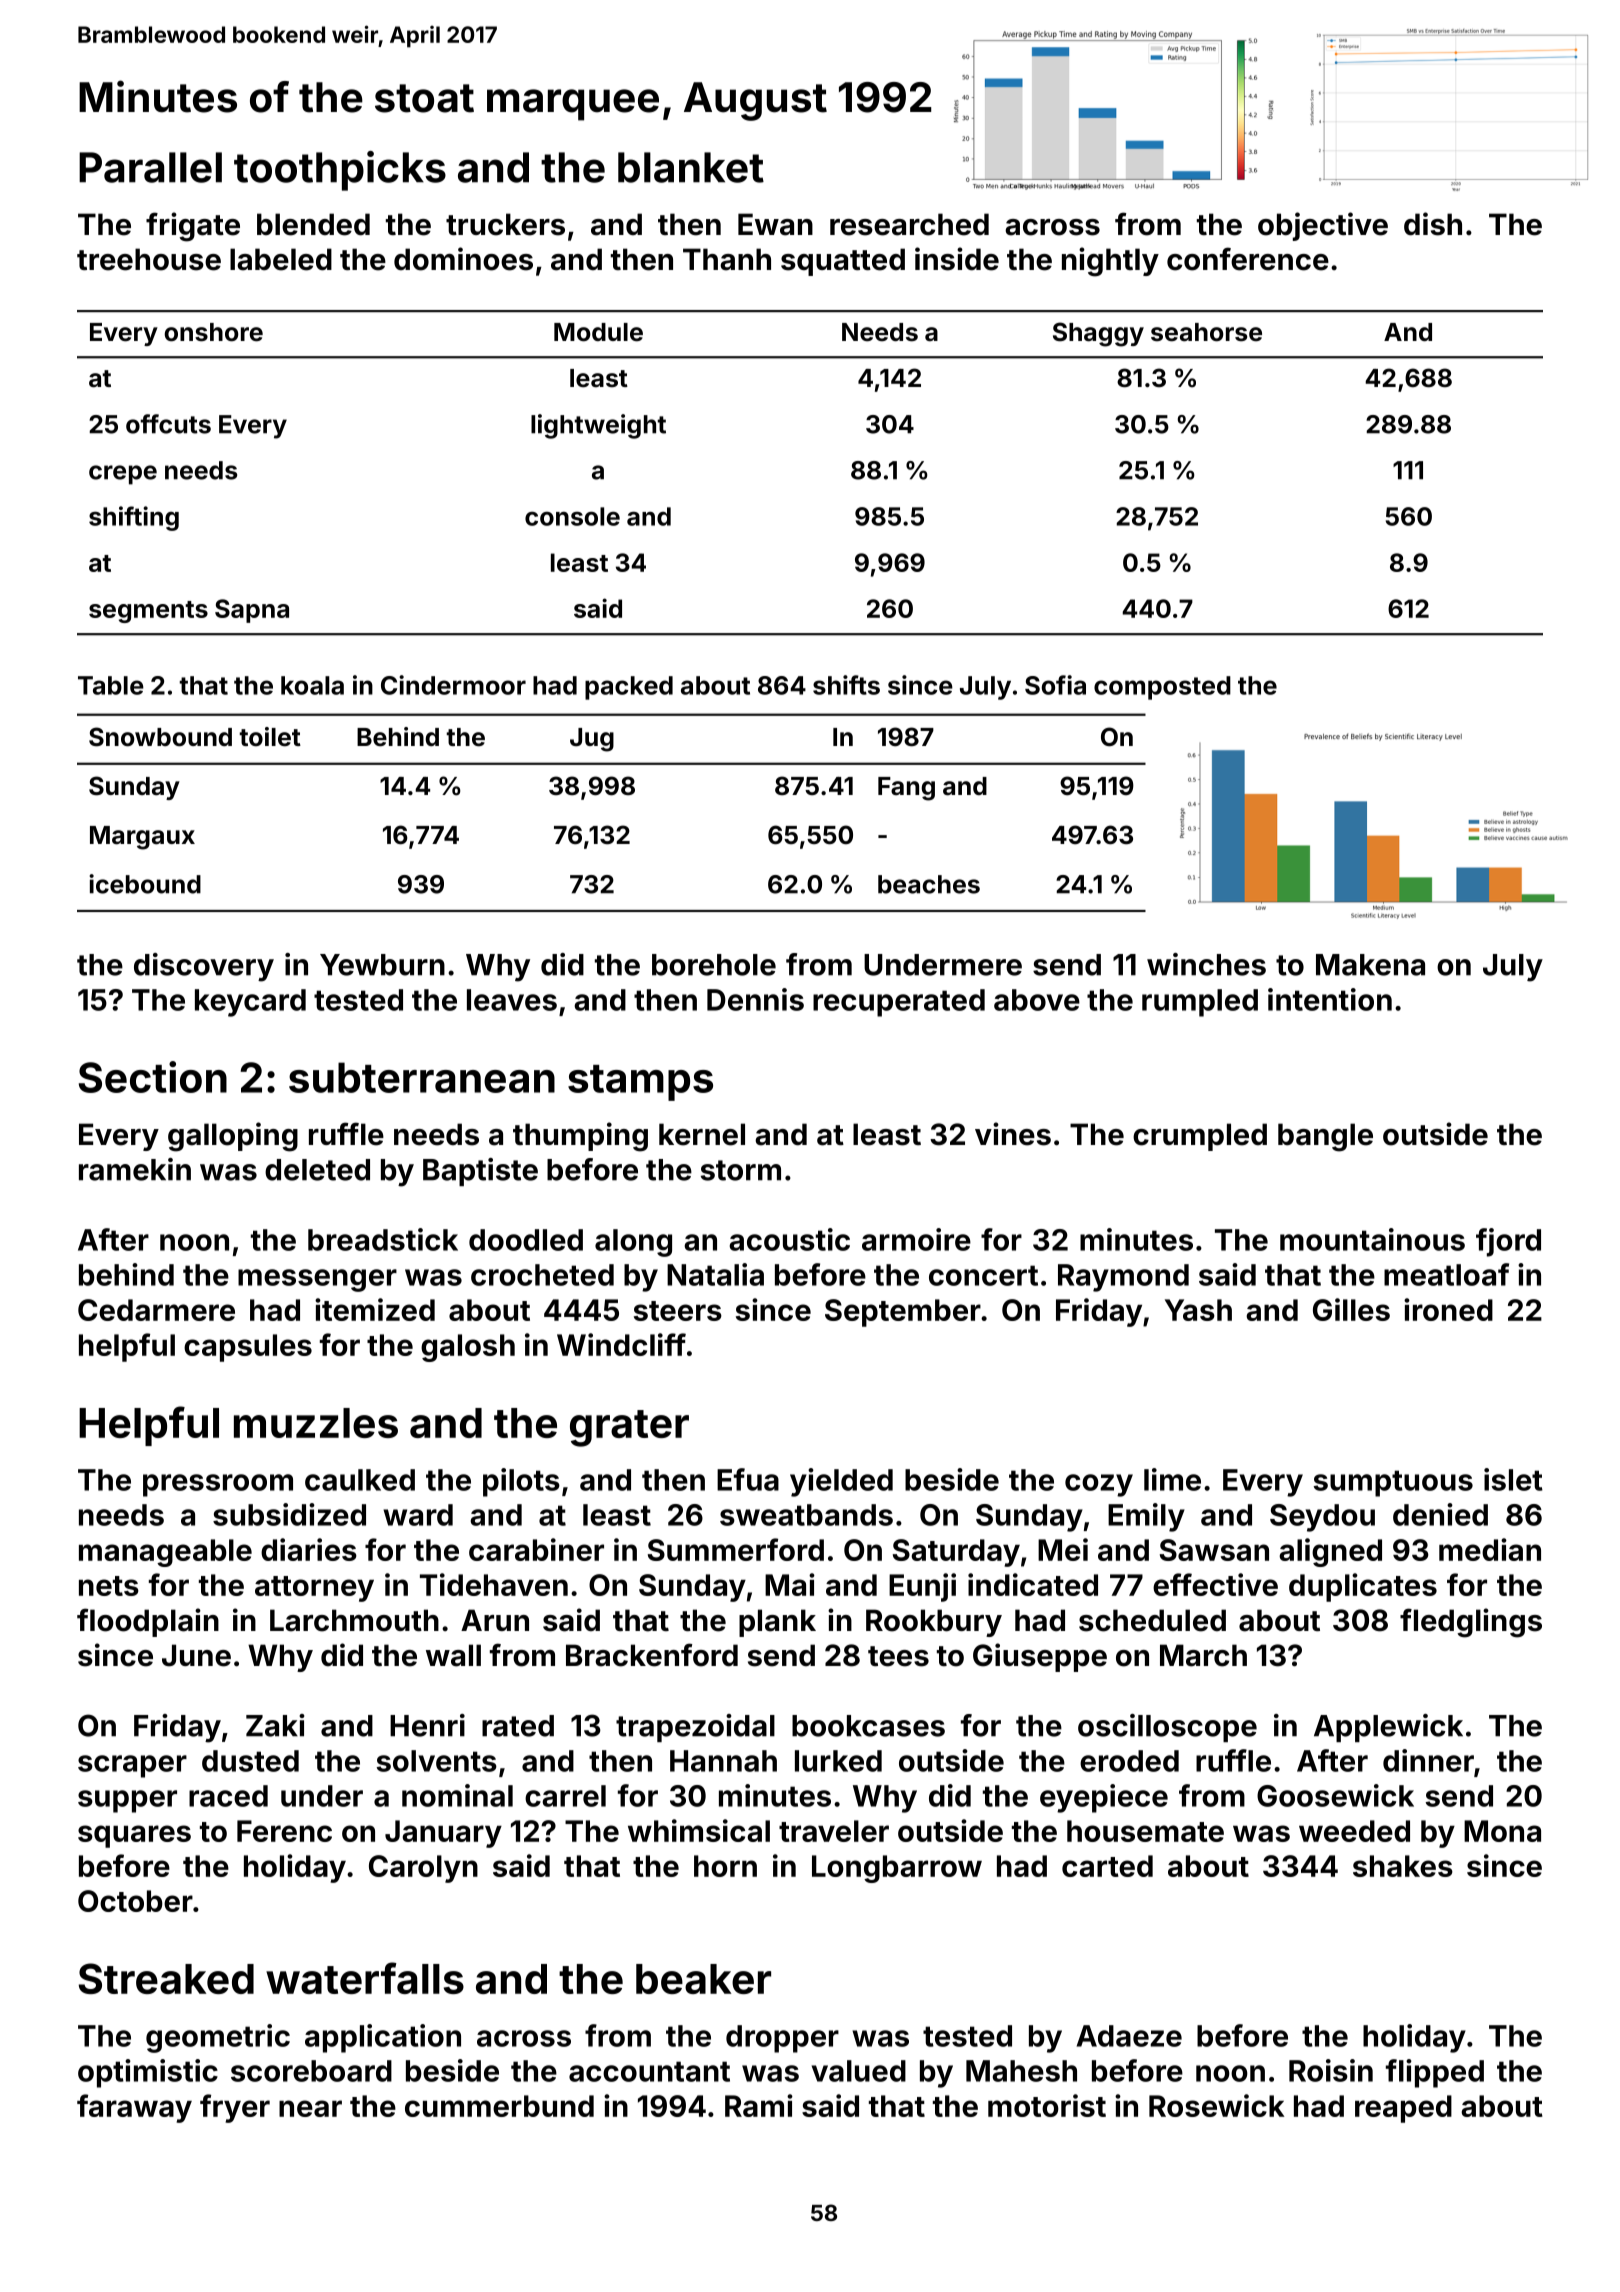 The image size is (1620, 2292). What do you see at coordinates (1433, 224) in the screenshot?
I see `dish` at bounding box center [1433, 224].
